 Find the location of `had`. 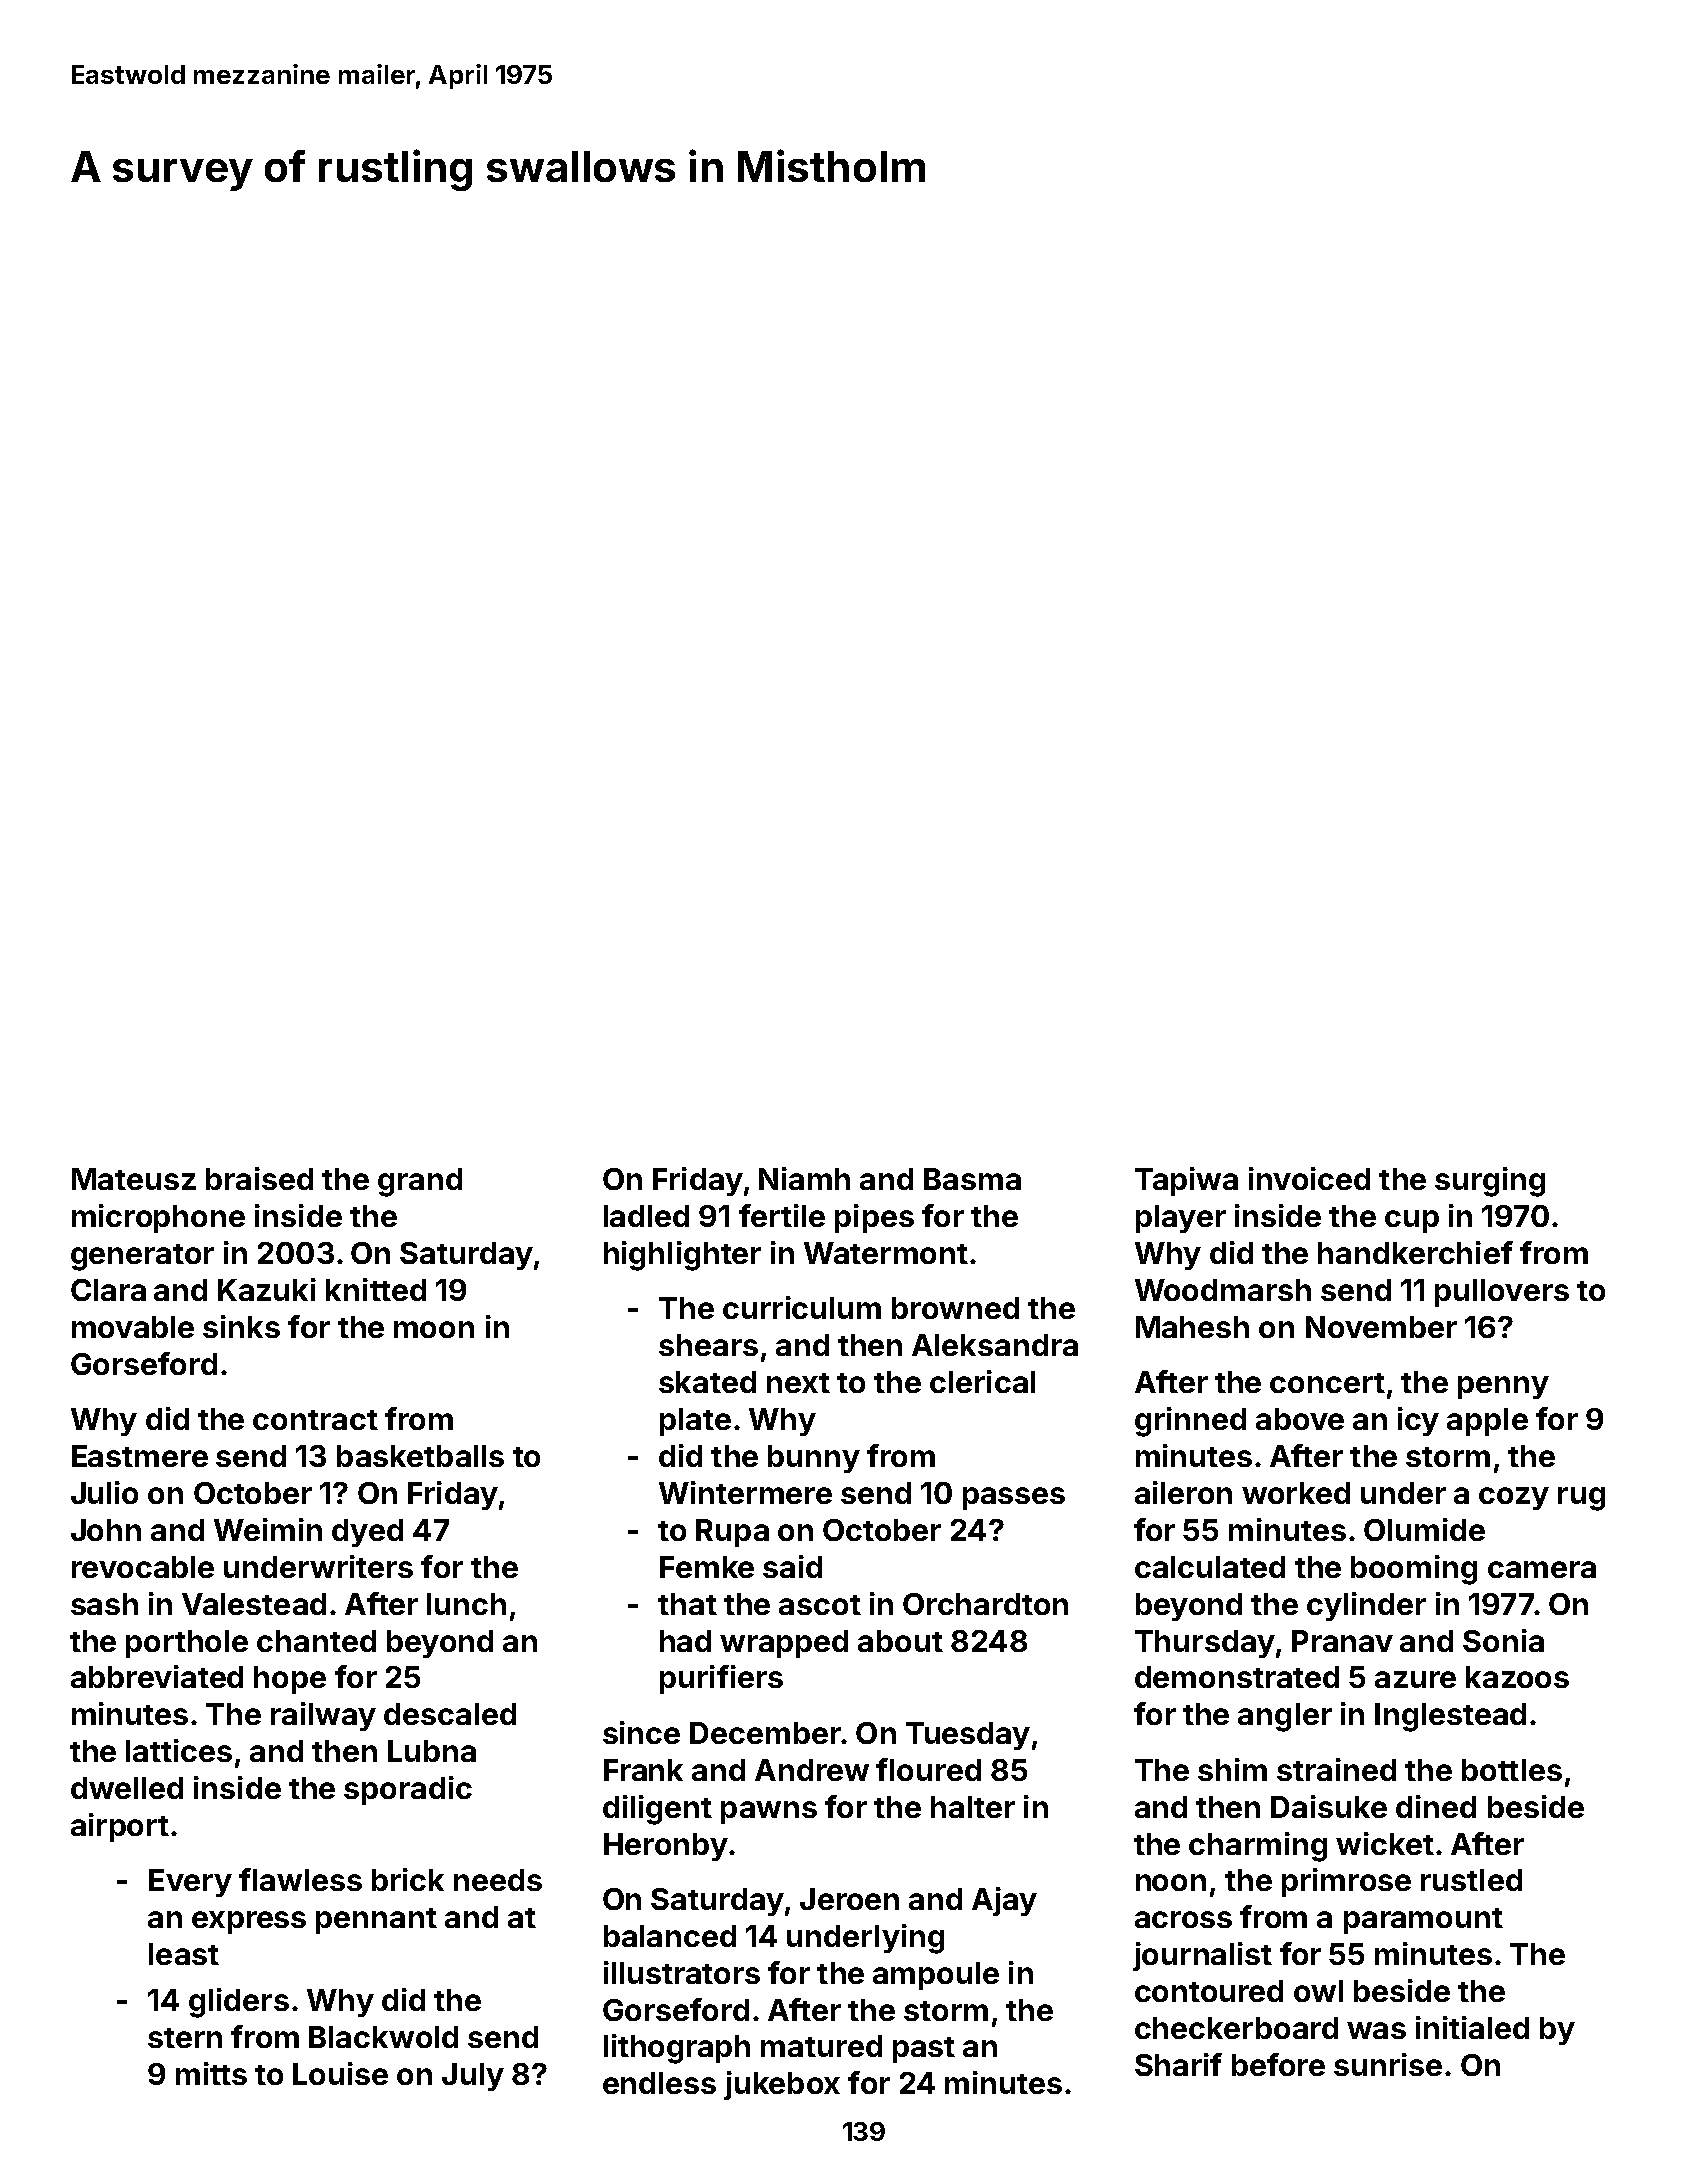

had is located at coordinates (685, 1641).
